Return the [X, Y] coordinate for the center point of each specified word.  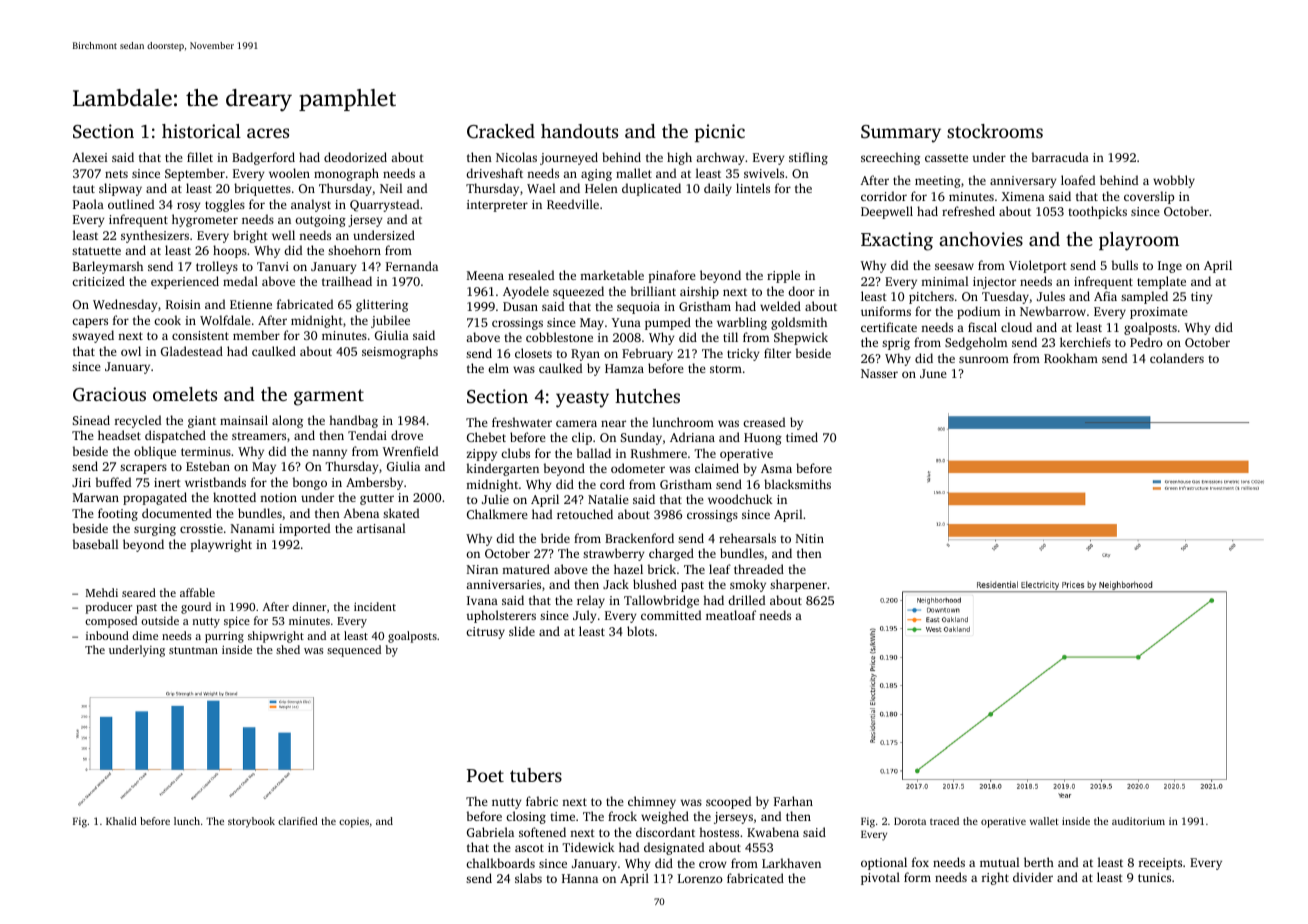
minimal [945, 281]
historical [201, 131]
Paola [88, 204]
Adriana [692, 437]
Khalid [121, 821]
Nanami [252, 528]
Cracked [501, 131]
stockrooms [995, 131]
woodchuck [740, 499]
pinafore [672, 276]
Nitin [810, 538]
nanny [329, 454]
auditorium [1138, 821]
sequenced [354, 651]
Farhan [793, 801]
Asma [776, 468]
